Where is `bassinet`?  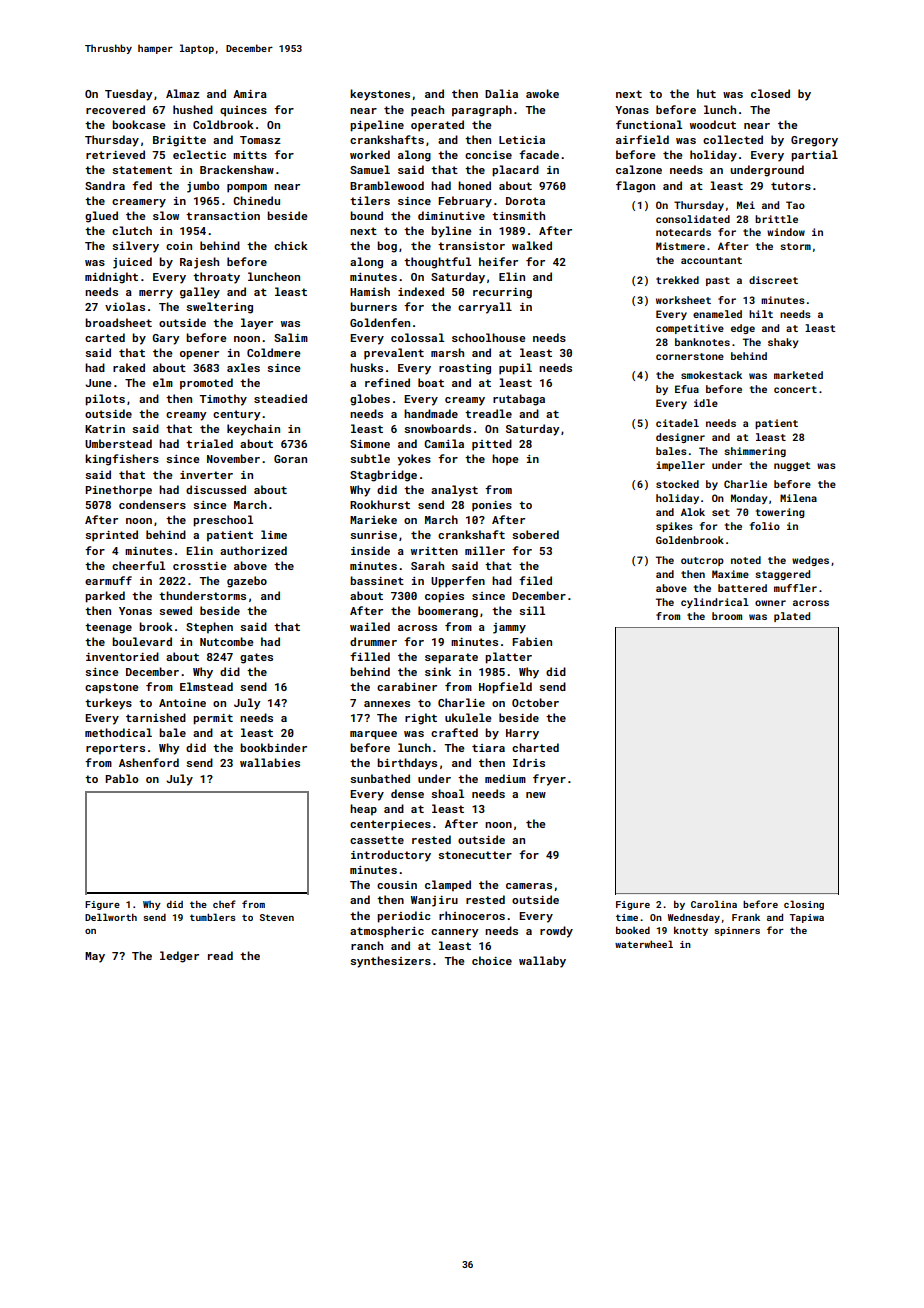 bassinet is located at coordinates (377, 580).
